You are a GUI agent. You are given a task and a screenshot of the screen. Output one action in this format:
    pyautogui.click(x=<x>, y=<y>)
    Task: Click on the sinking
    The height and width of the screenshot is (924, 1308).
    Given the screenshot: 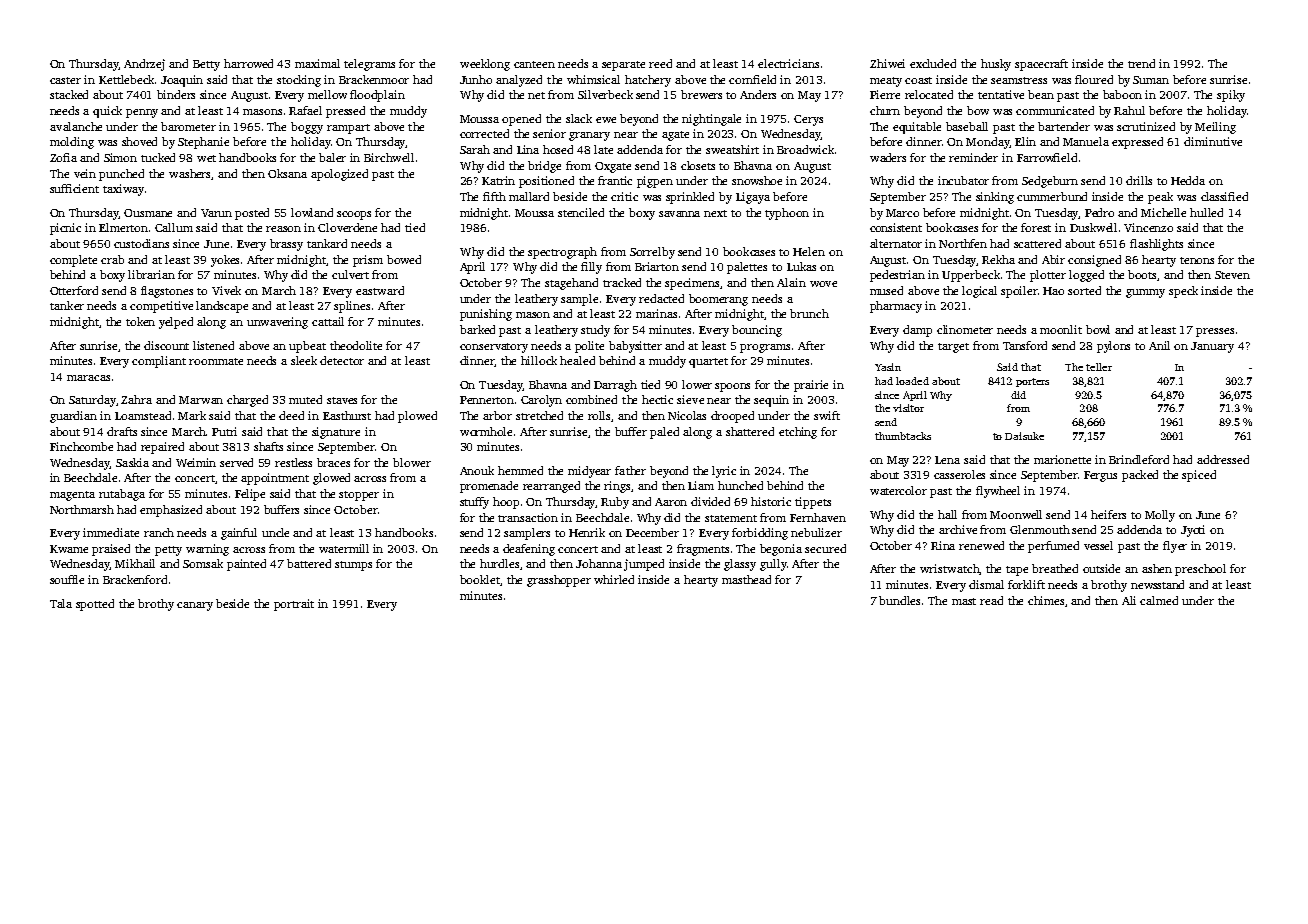 What is the action you would take?
    pyautogui.click(x=995, y=198)
